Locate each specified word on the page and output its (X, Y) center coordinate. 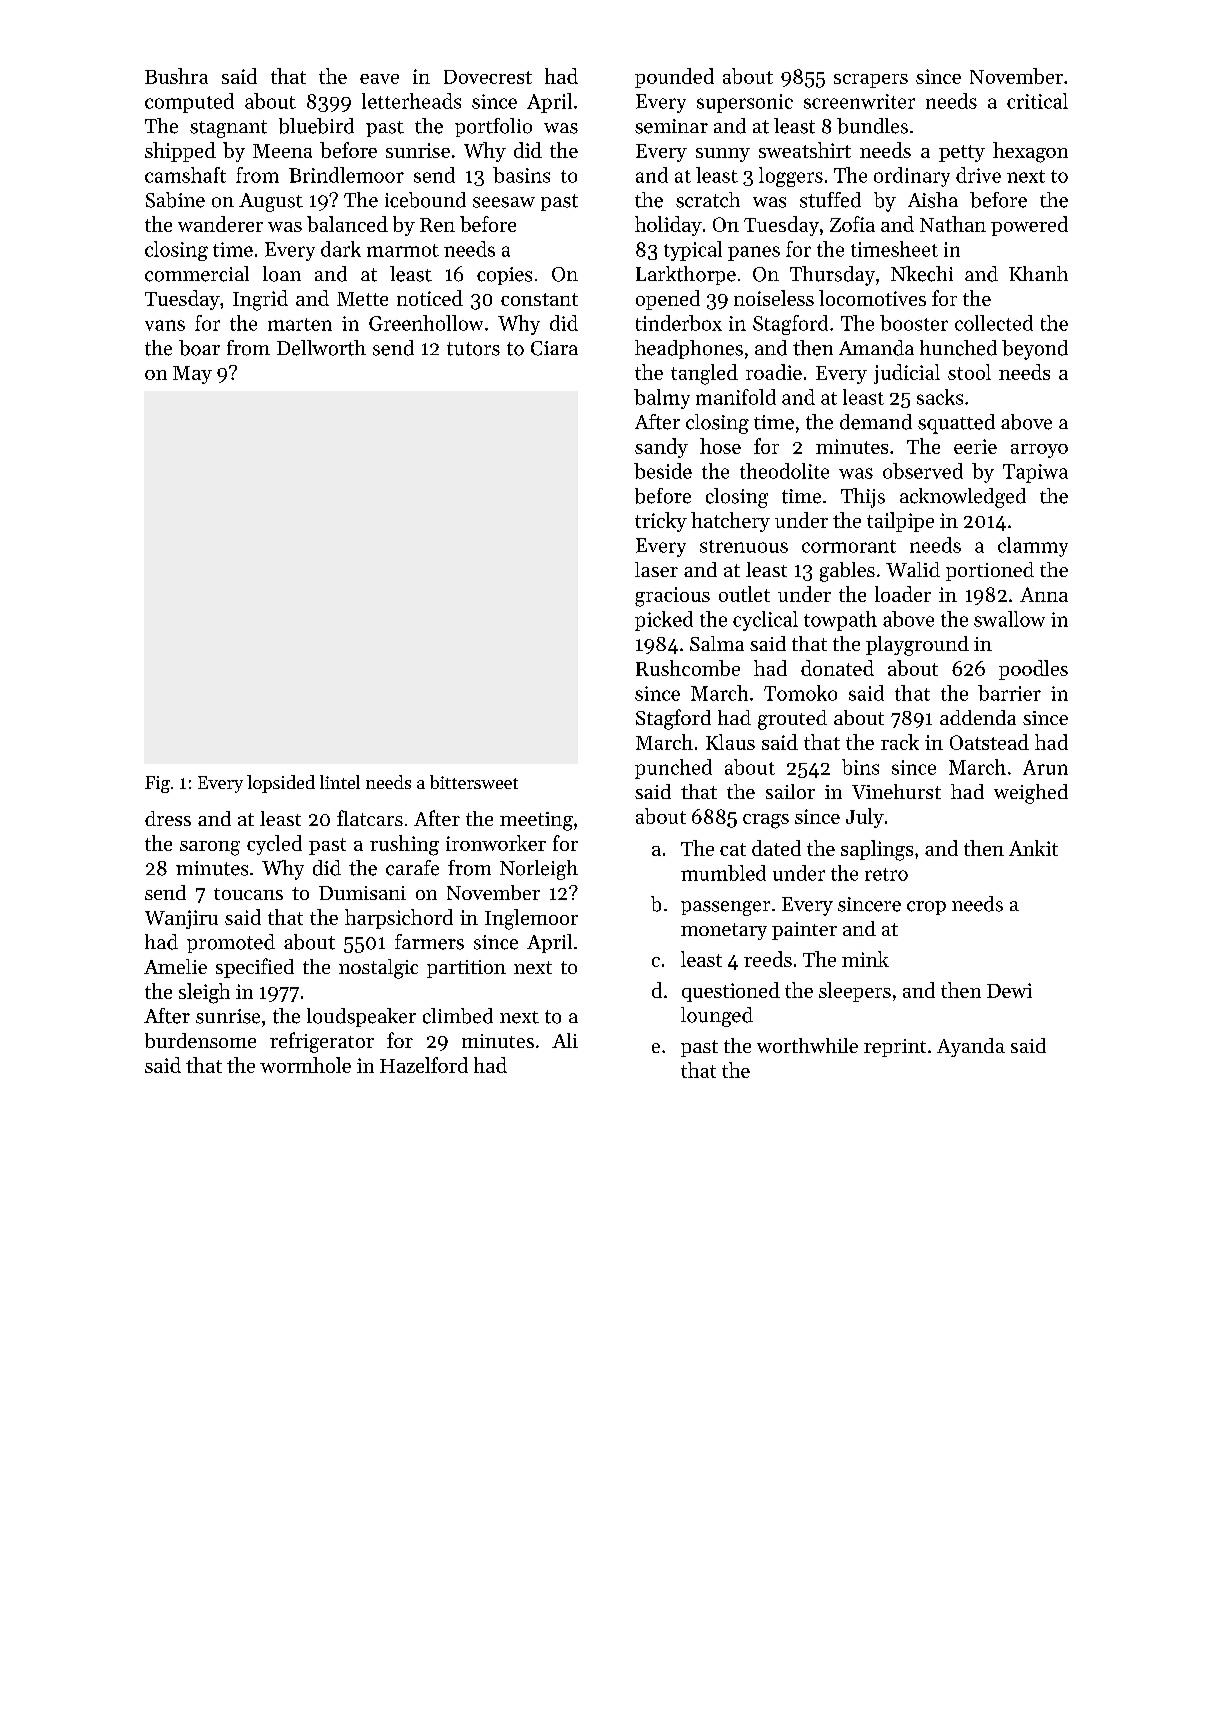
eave (379, 79)
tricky (661, 522)
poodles (1033, 670)
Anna (1044, 594)
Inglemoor (531, 919)
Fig (157, 784)
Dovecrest (488, 77)
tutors (473, 349)
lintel (340, 782)
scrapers (871, 81)
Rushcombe (688, 668)
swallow (1009, 619)
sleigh (204, 993)
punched (673, 769)
